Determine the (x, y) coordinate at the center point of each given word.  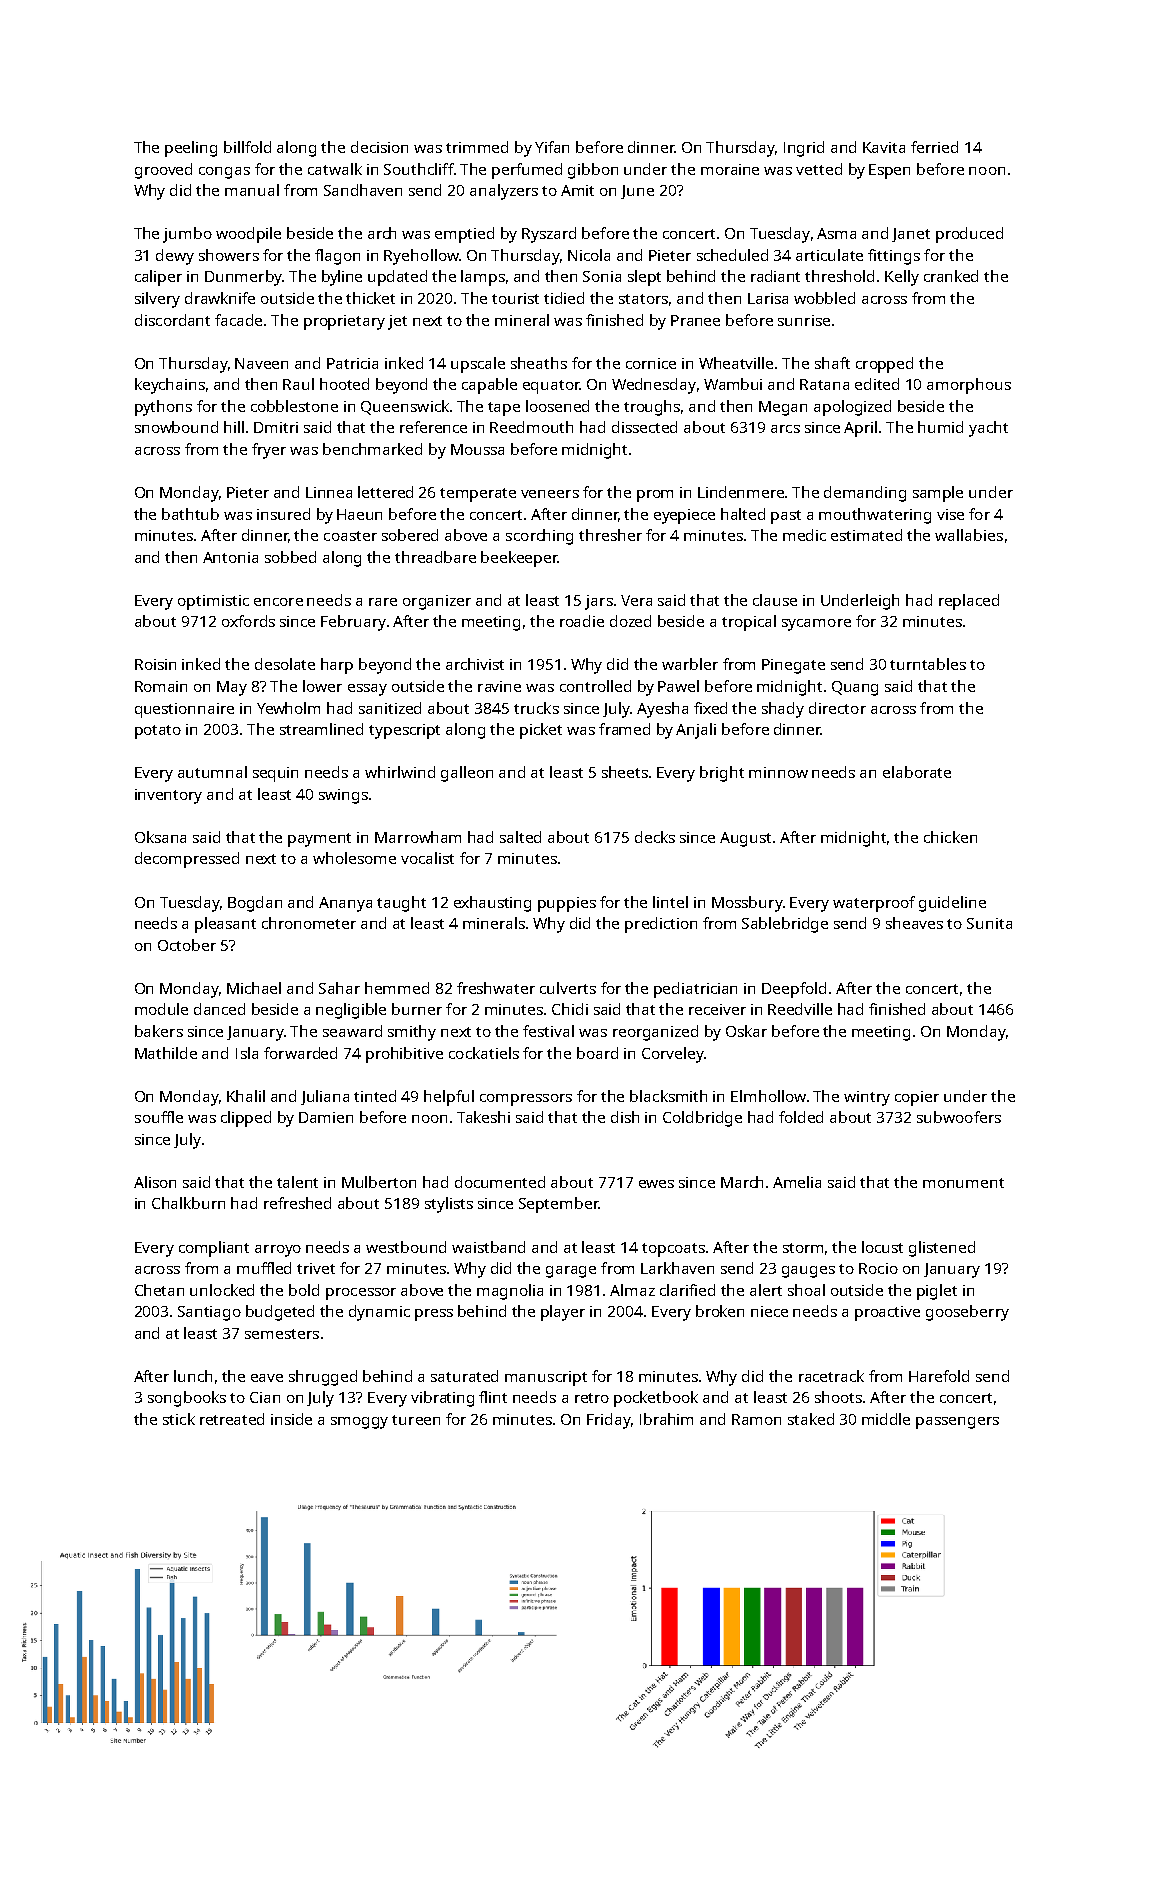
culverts (568, 988)
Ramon (756, 1419)
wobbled (824, 298)
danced (219, 1009)
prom (655, 496)
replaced (969, 602)
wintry (867, 1098)
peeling (191, 149)
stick (179, 1419)
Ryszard (549, 235)
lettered (385, 492)
